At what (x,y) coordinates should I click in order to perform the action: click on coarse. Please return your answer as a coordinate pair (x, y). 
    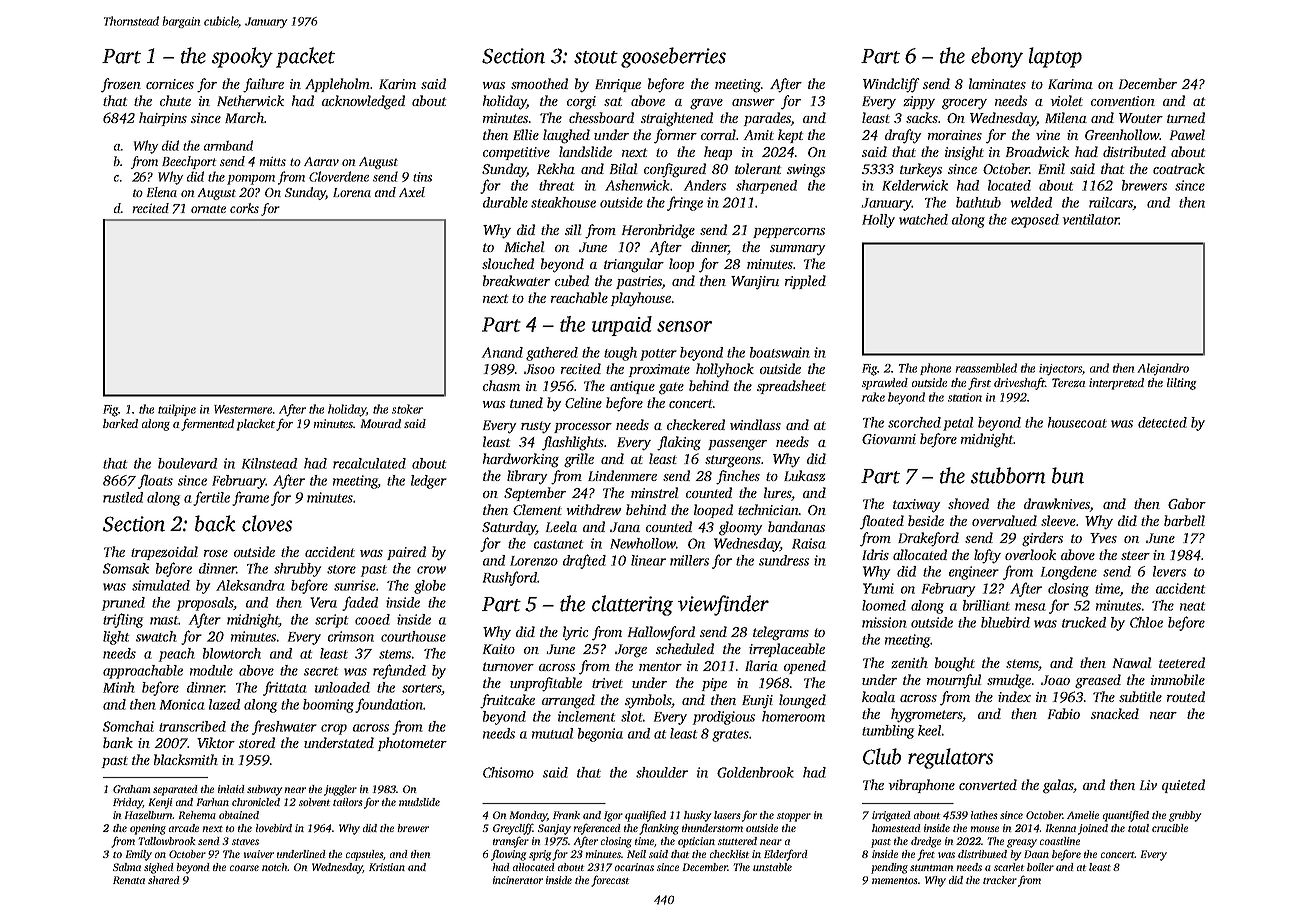
    Looking at the image, I should click on (244, 868).
